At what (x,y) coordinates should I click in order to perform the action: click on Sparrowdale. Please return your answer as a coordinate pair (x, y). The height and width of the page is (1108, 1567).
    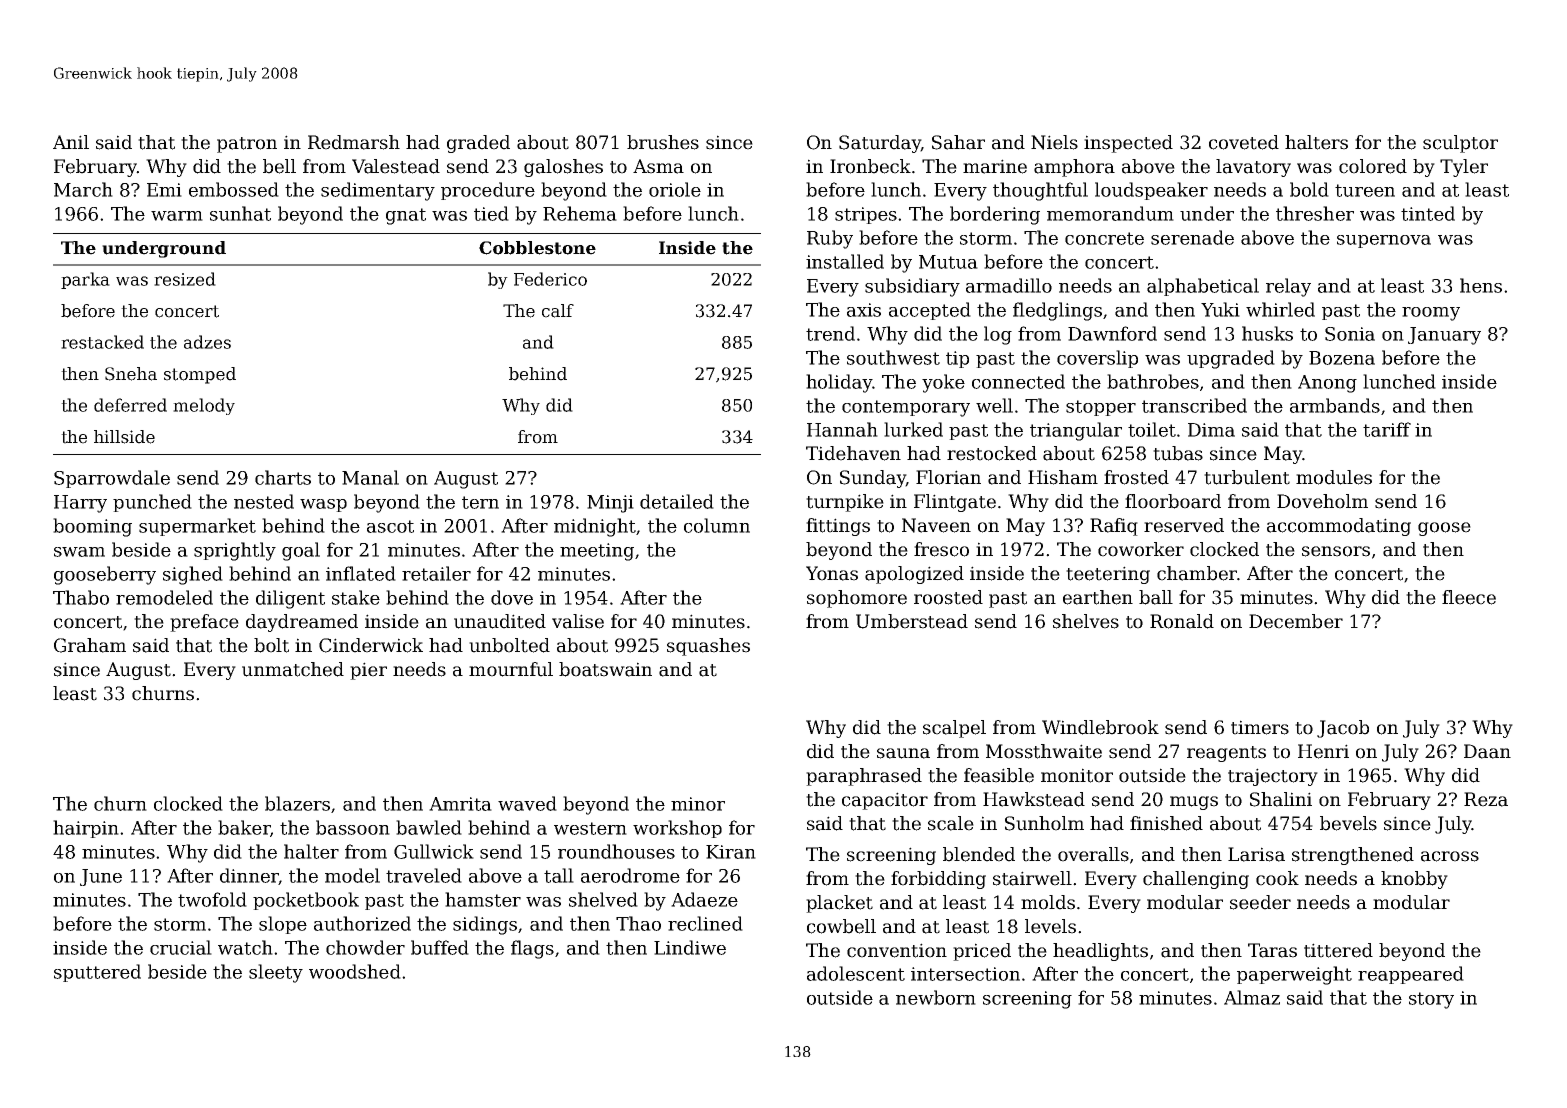
    Looking at the image, I should click on (112, 479).
